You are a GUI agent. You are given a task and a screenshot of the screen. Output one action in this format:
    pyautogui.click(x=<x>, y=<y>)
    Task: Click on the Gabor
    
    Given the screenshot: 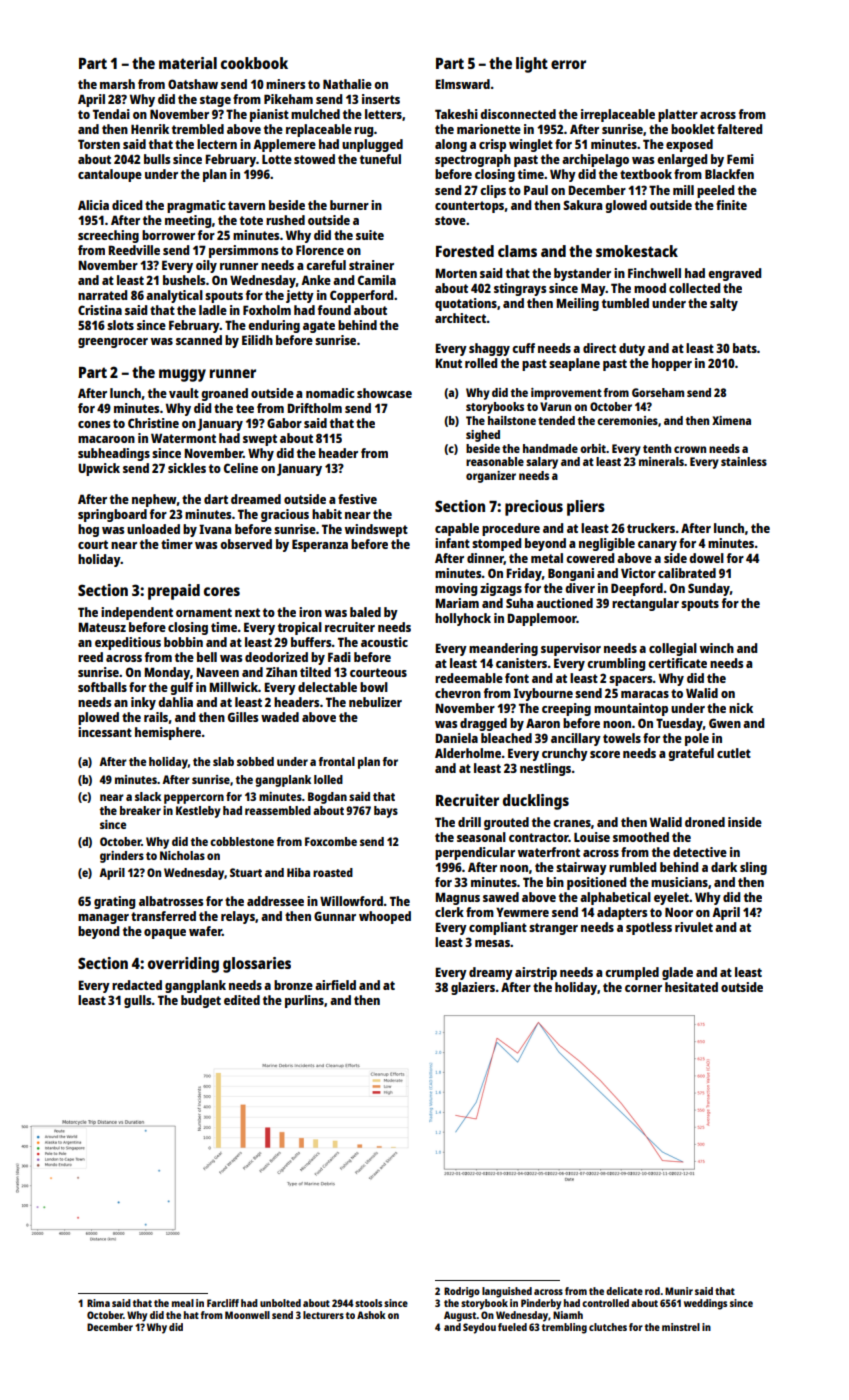 What is the action you would take?
    pyautogui.click(x=284, y=423)
